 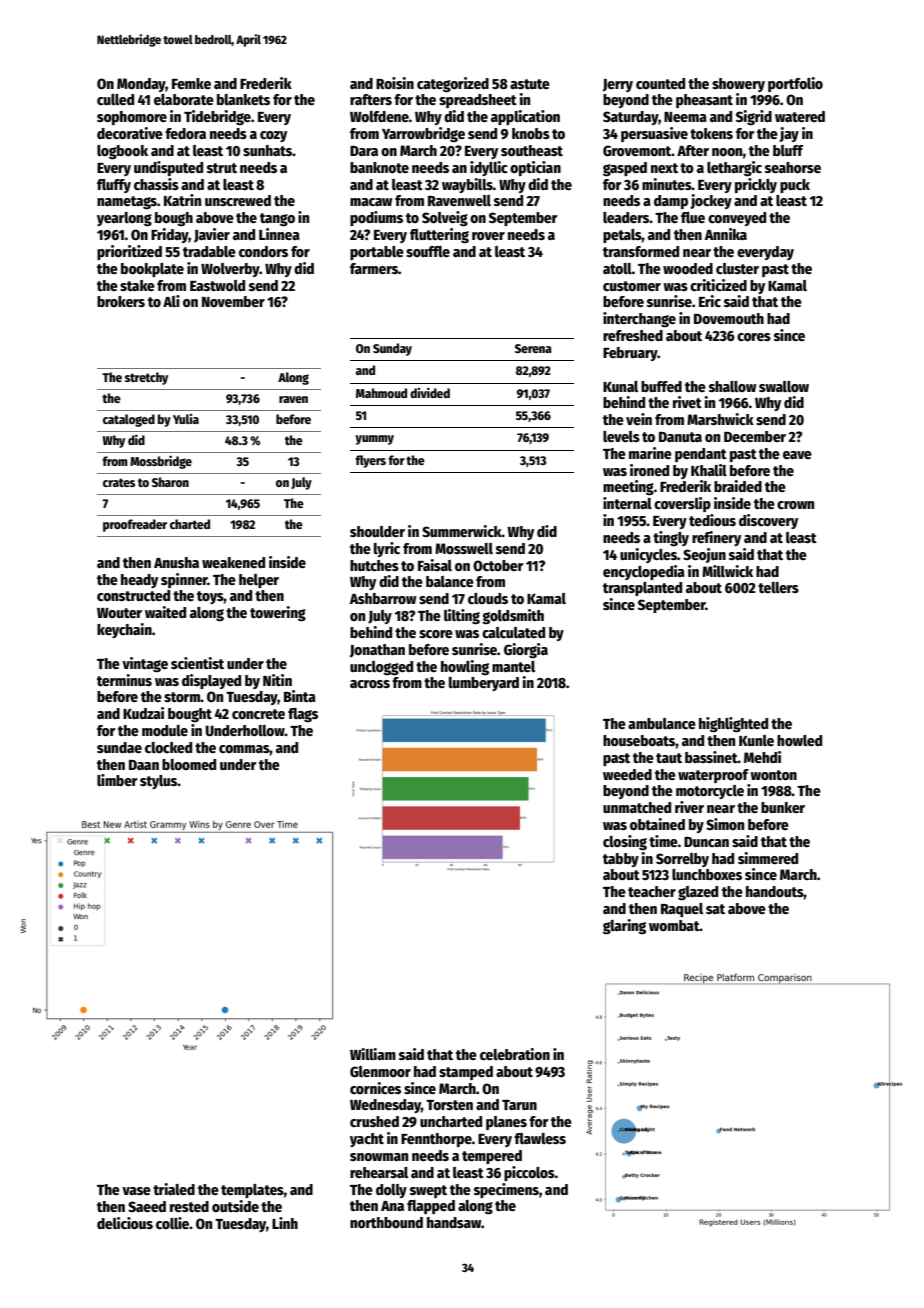 What do you see at coordinates (778, 587) in the image?
I see `tellers` at bounding box center [778, 587].
